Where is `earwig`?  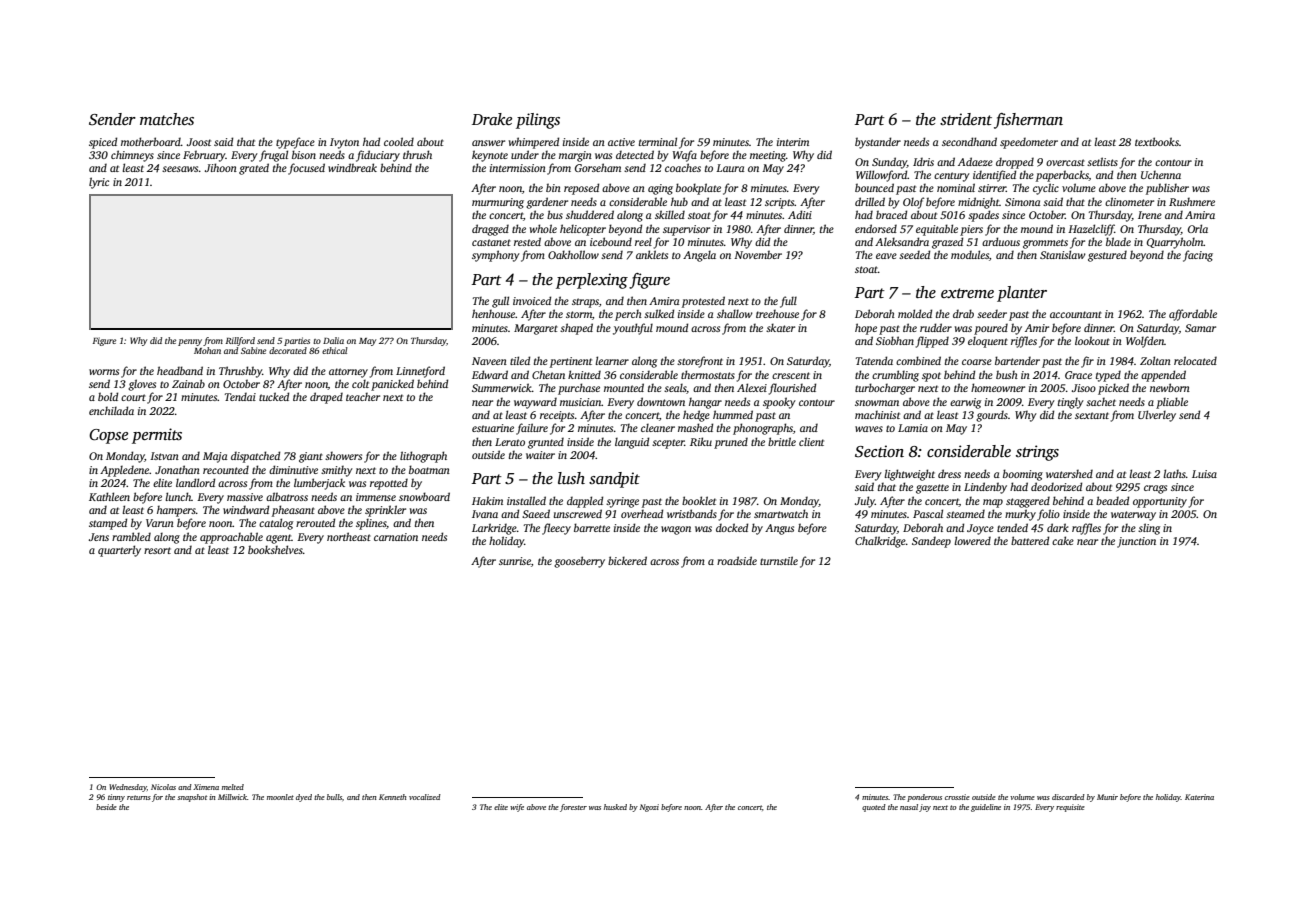 earwig is located at coordinates (965, 403).
